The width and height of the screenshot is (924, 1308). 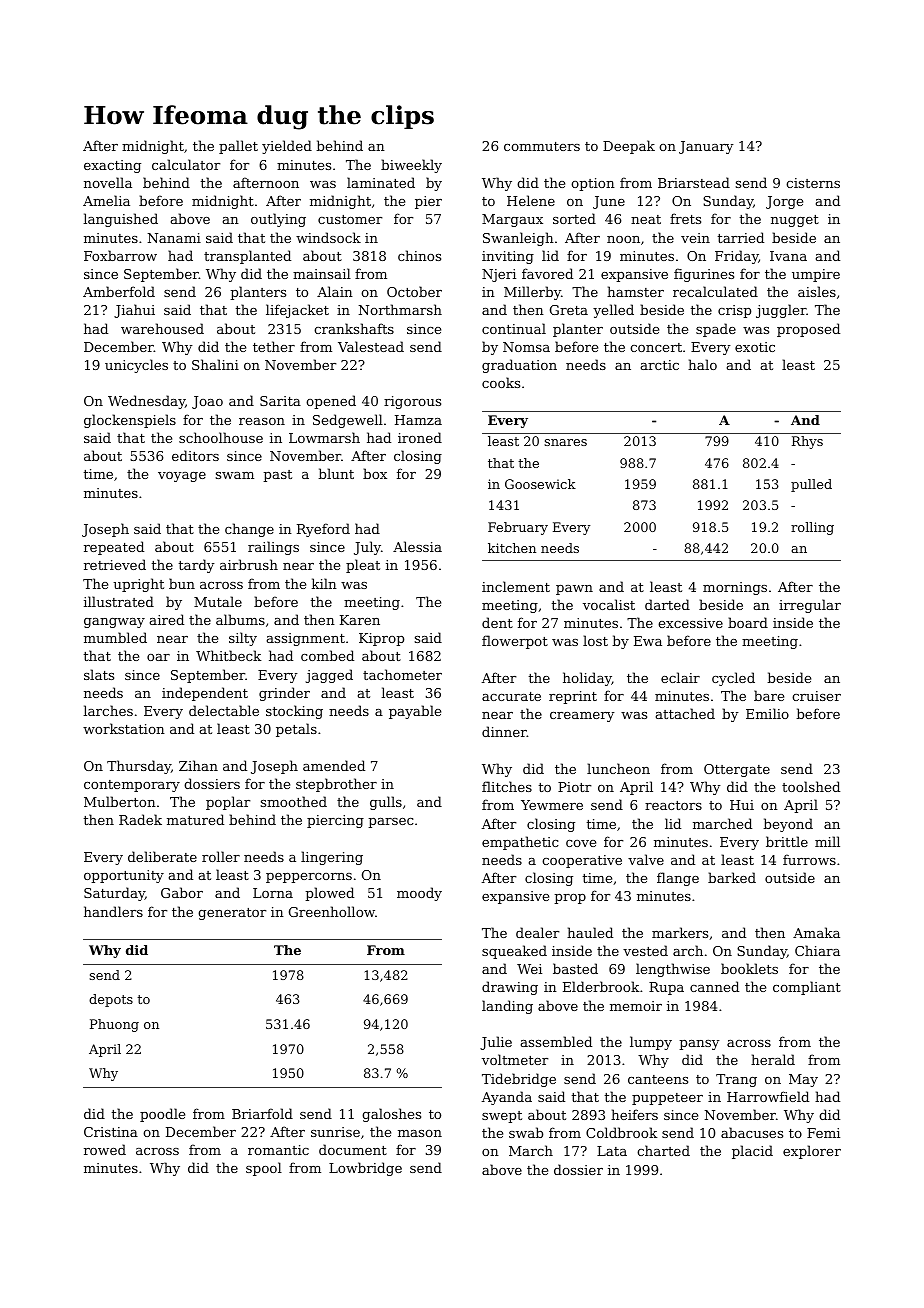 I want to click on commuters, so click(x=542, y=146).
